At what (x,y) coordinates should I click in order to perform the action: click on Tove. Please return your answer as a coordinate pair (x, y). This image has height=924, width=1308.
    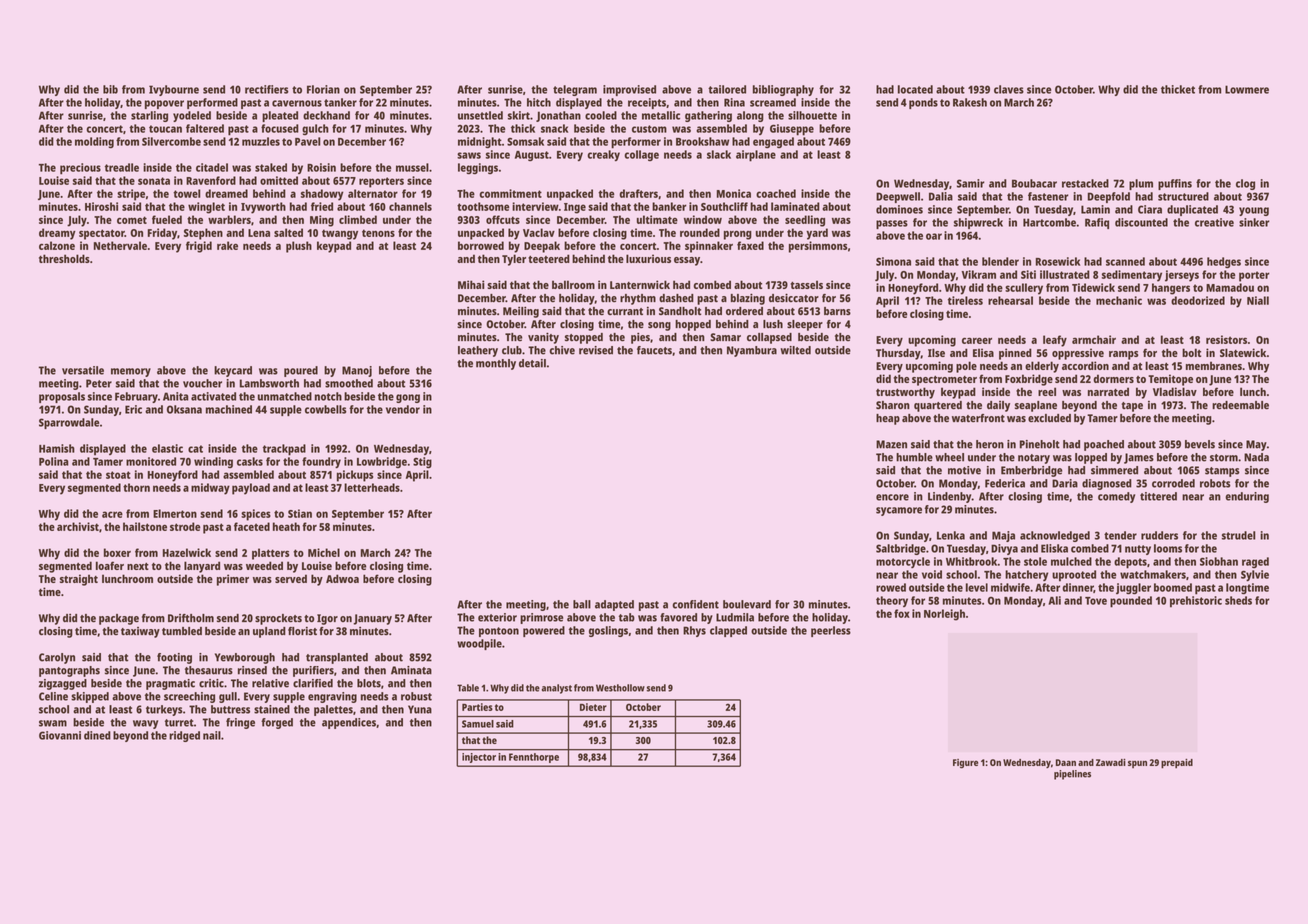
    Looking at the image, I should click on (1096, 601).
